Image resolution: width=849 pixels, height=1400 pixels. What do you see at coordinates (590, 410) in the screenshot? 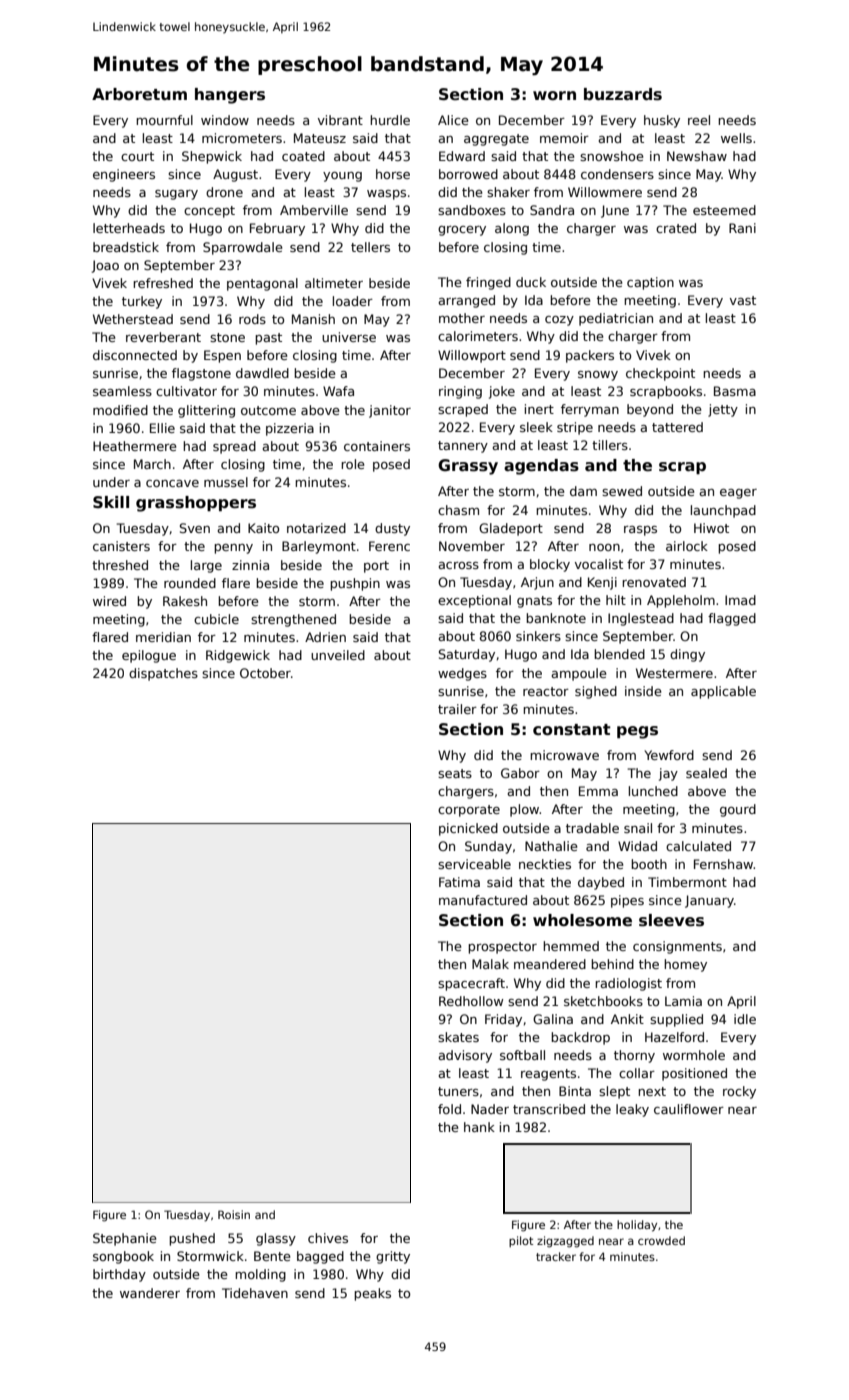
I see `ferryman` at bounding box center [590, 410].
